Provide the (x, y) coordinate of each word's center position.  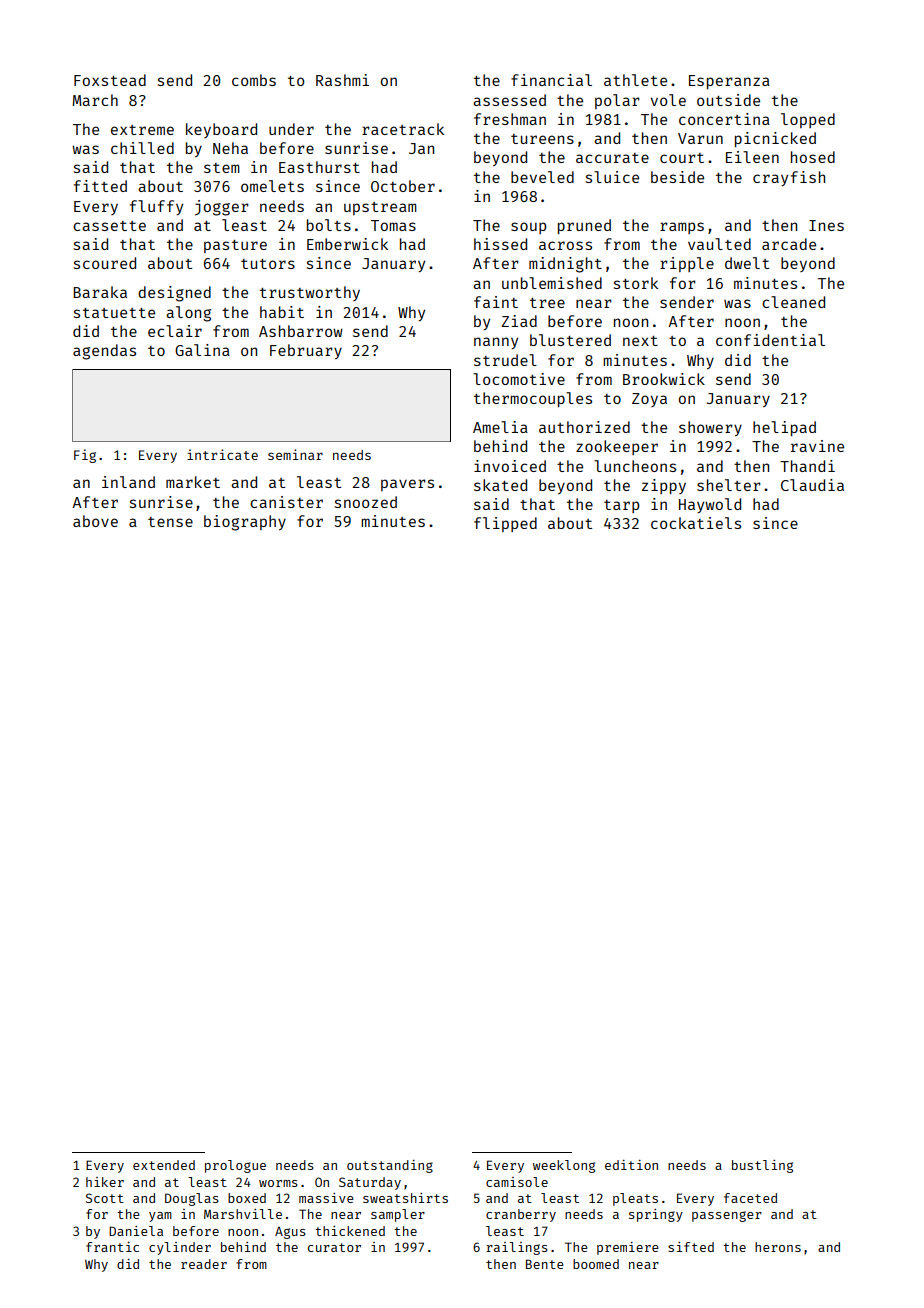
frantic (112, 1247)
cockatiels (696, 523)
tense (170, 522)
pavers (407, 485)
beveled (542, 177)
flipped (505, 524)
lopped (808, 120)
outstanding (390, 1166)
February (306, 351)
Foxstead (110, 80)
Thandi (807, 466)
